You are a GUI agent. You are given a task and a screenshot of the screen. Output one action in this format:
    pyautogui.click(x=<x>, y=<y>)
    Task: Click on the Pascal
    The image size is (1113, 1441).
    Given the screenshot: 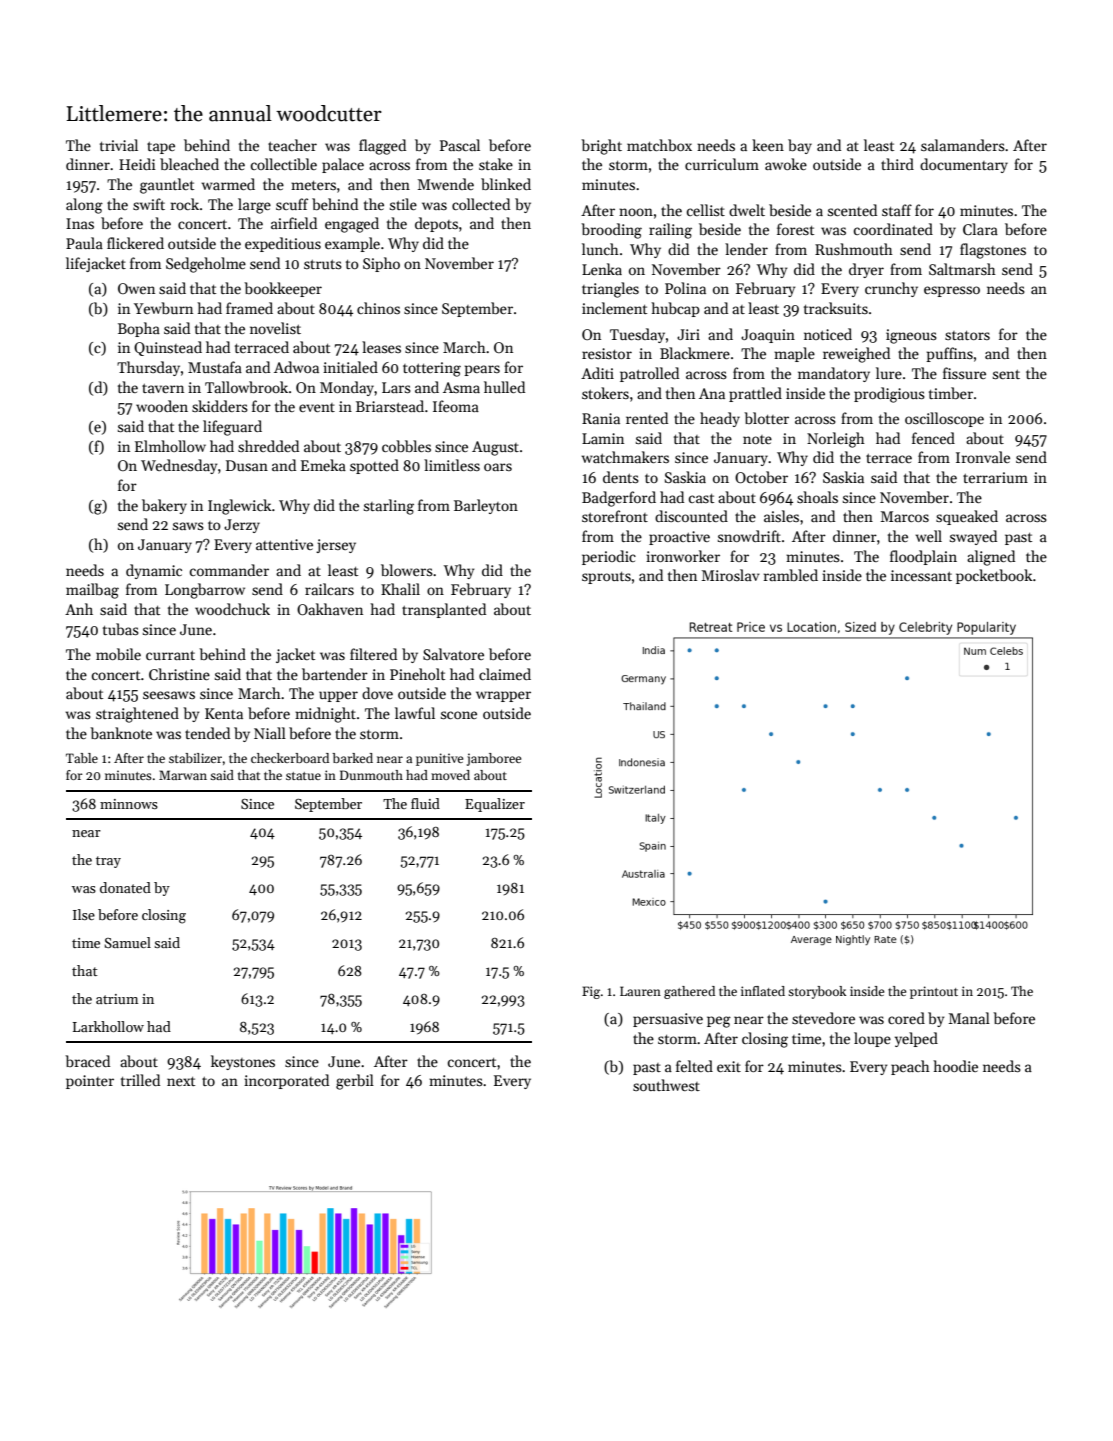 What is the action you would take?
    pyautogui.click(x=460, y=145)
